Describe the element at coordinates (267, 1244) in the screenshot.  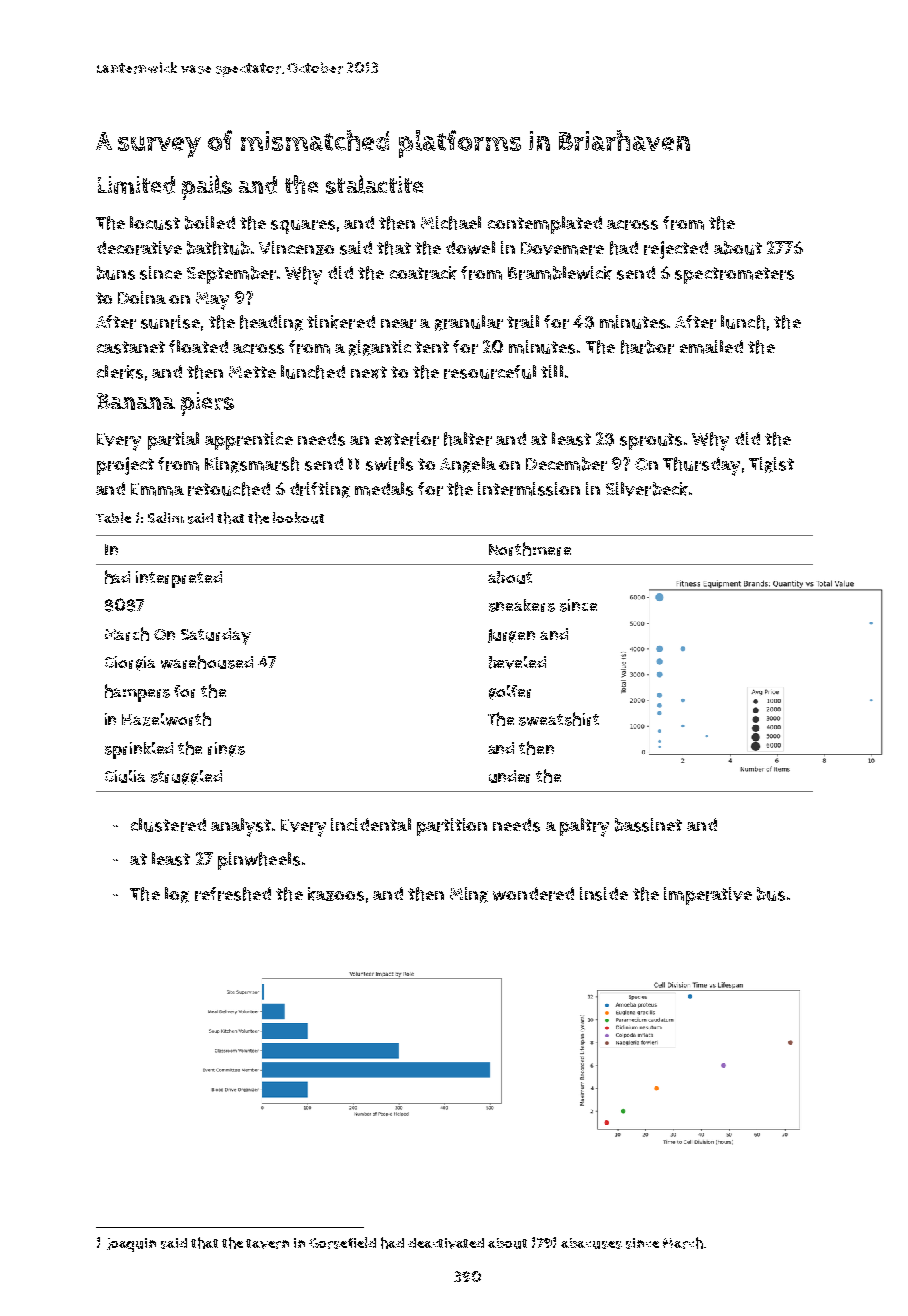
I see `tavern` at that location.
